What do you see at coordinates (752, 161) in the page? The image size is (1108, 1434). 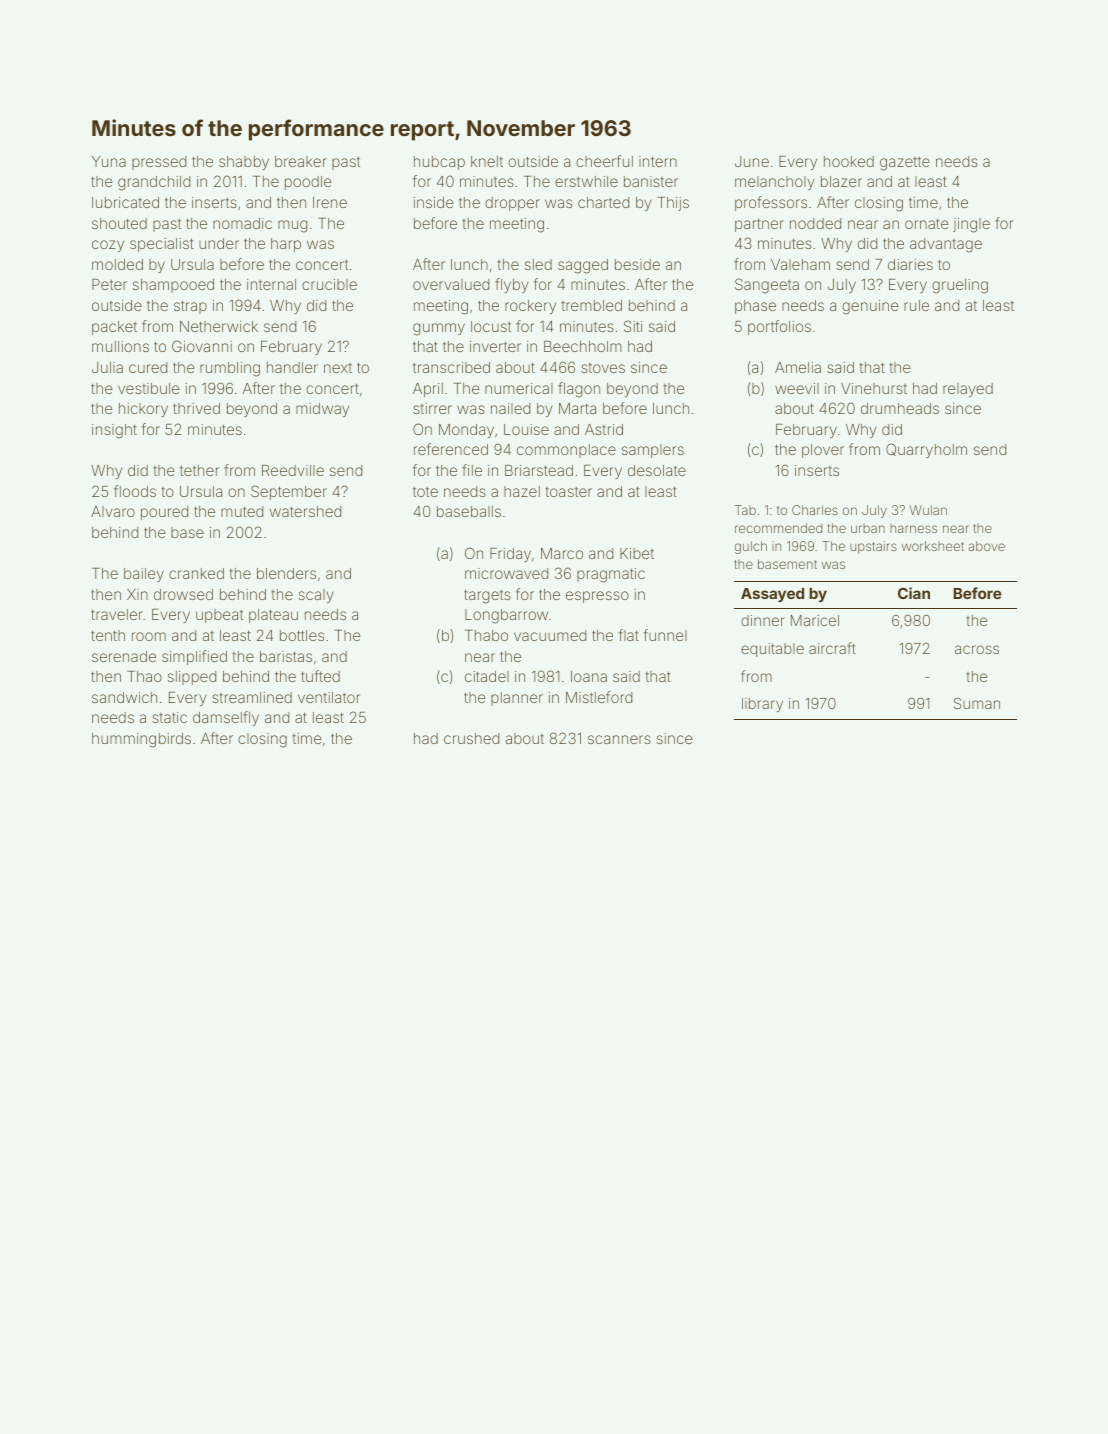 I see `June` at bounding box center [752, 161].
